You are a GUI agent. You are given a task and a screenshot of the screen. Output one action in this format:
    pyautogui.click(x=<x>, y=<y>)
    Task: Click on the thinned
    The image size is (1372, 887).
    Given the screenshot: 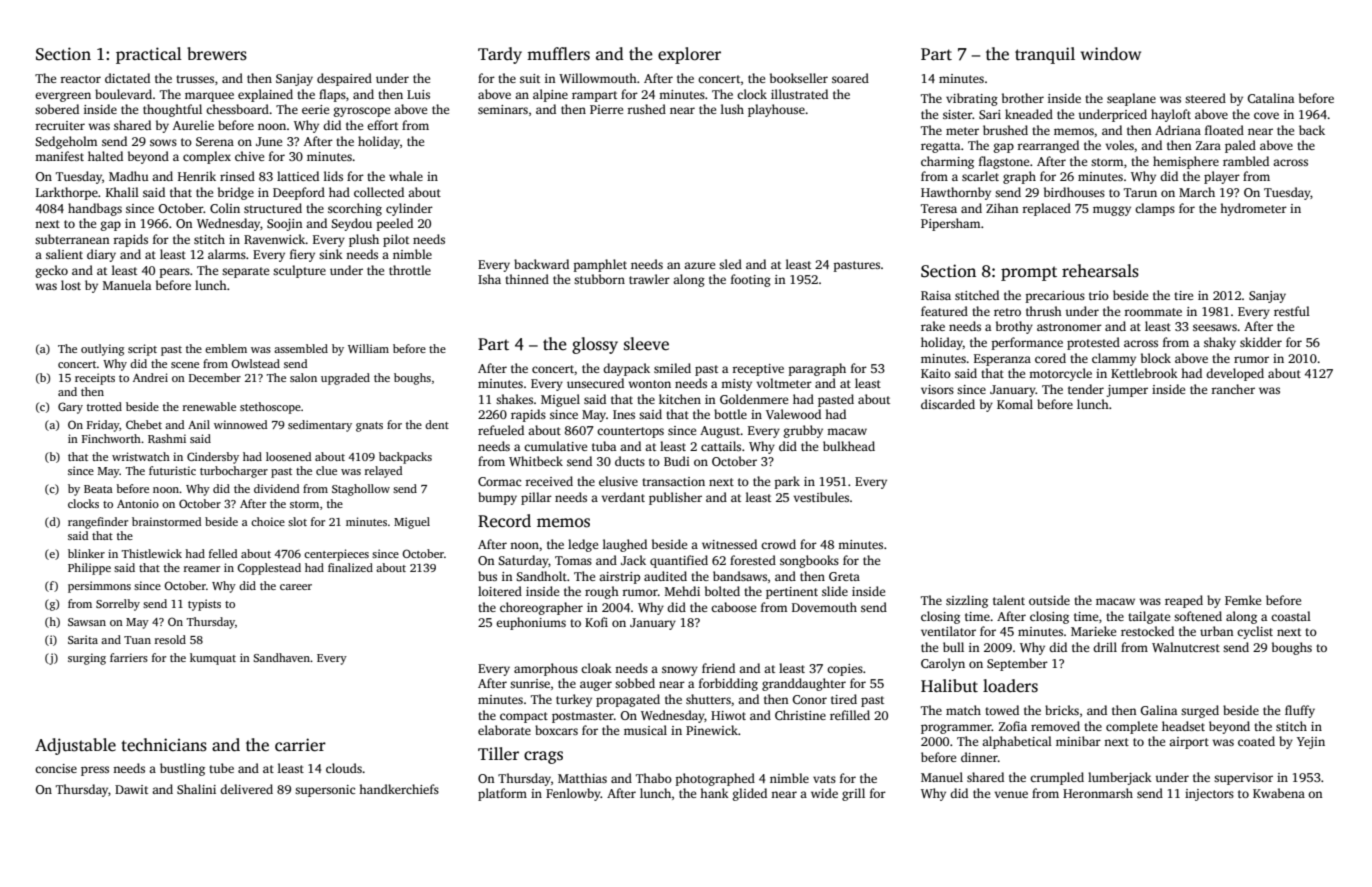 What is the action you would take?
    pyautogui.click(x=527, y=279)
